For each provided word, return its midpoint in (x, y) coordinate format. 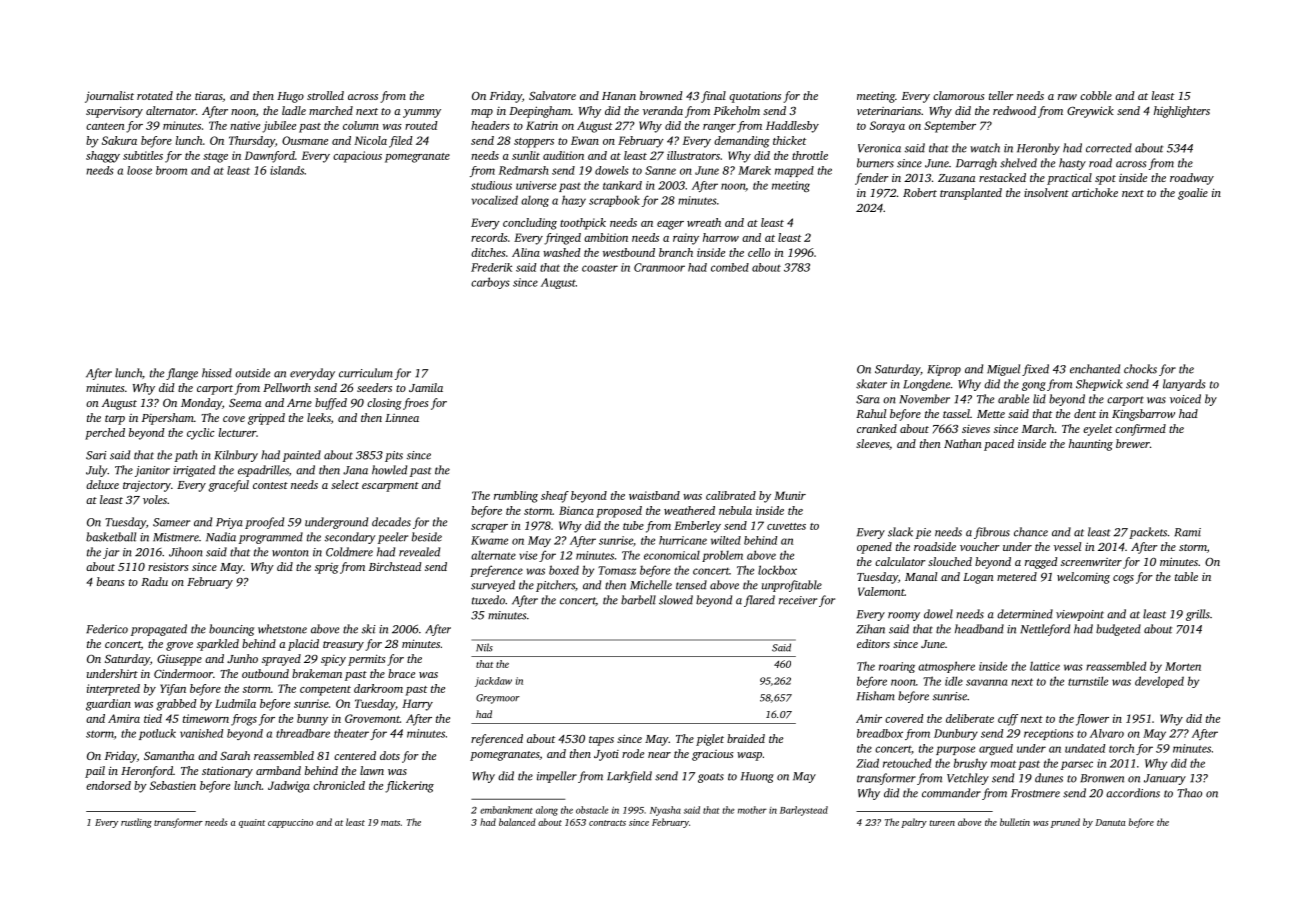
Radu (154, 581)
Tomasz (617, 570)
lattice (1045, 666)
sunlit (526, 155)
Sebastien (173, 785)
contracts (607, 823)
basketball (111, 537)
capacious (357, 157)
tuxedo (488, 600)
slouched (950, 561)
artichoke (1095, 192)
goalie (1193, 194)
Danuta (1110, 822)
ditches (488, 252)
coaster (600, 268)
